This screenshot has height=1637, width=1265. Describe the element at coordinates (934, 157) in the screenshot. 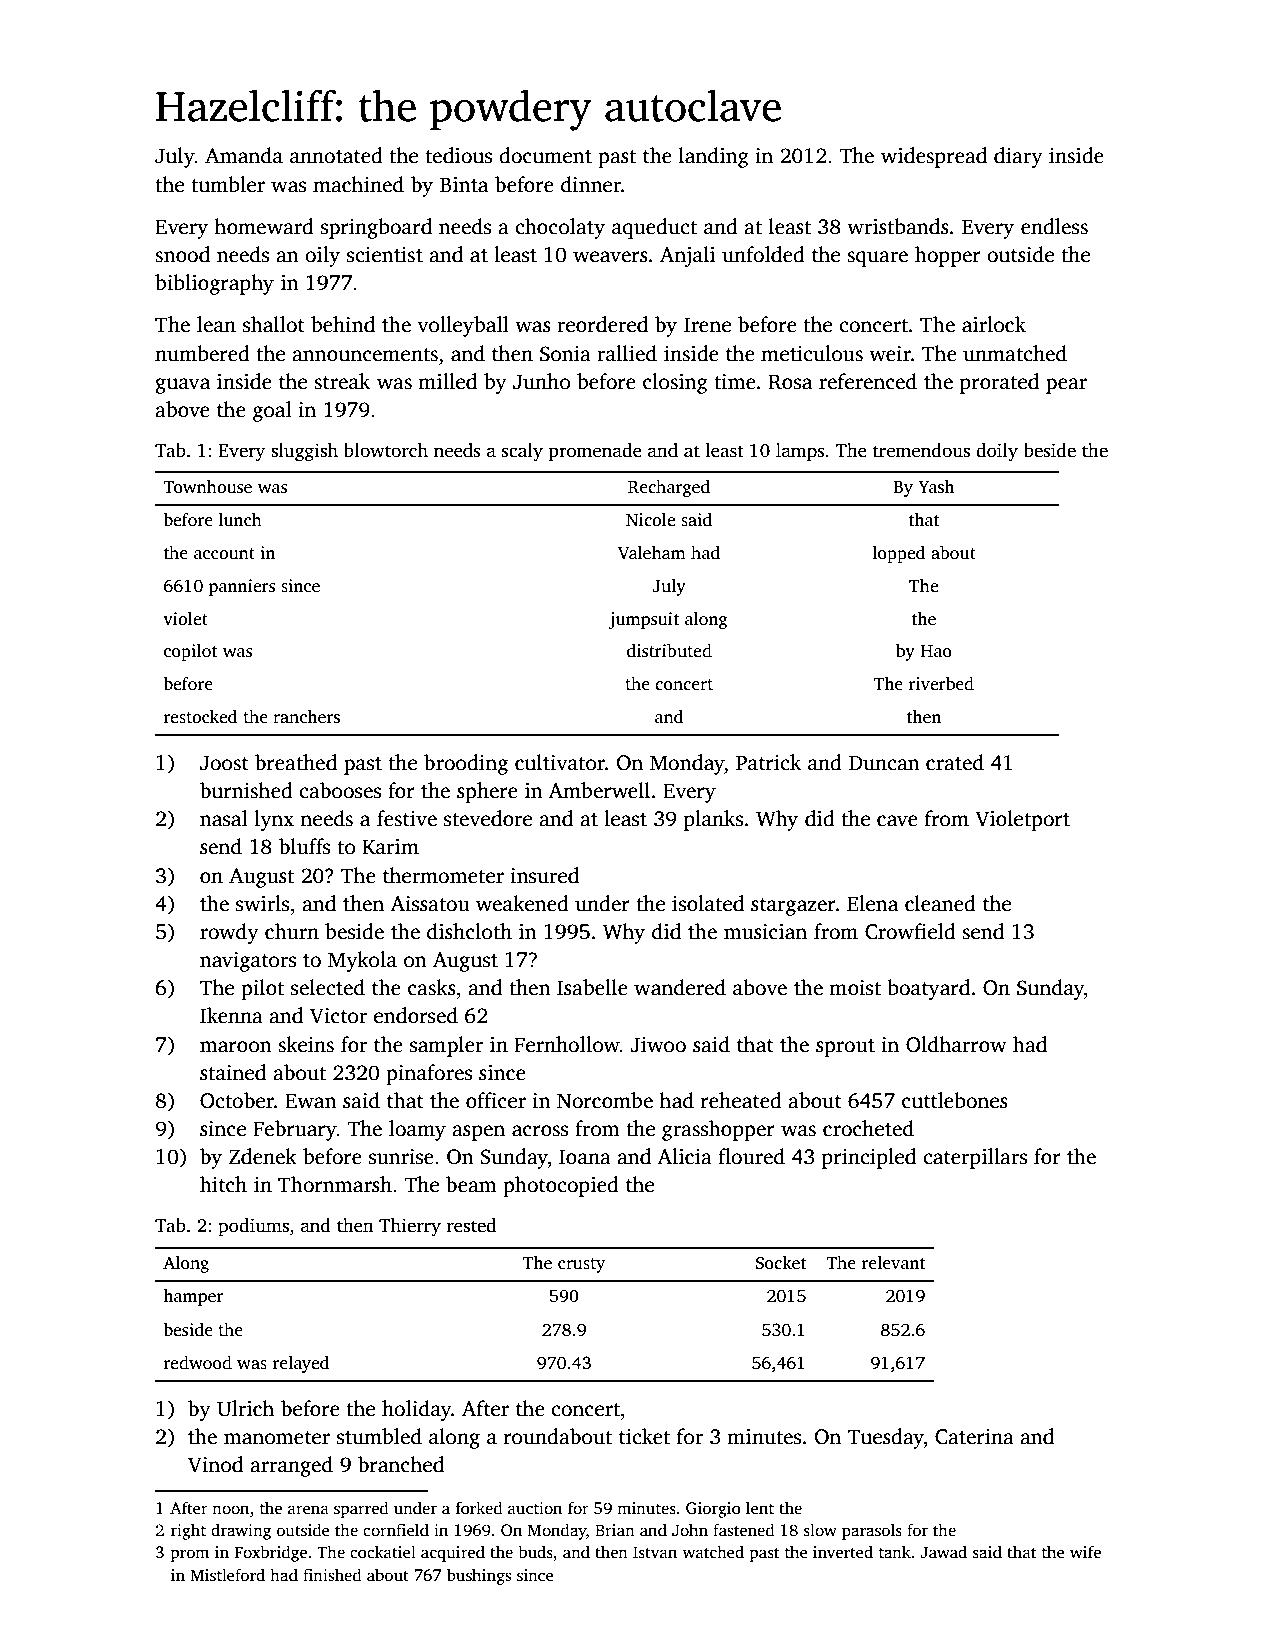

I see `widespread` at that location.
